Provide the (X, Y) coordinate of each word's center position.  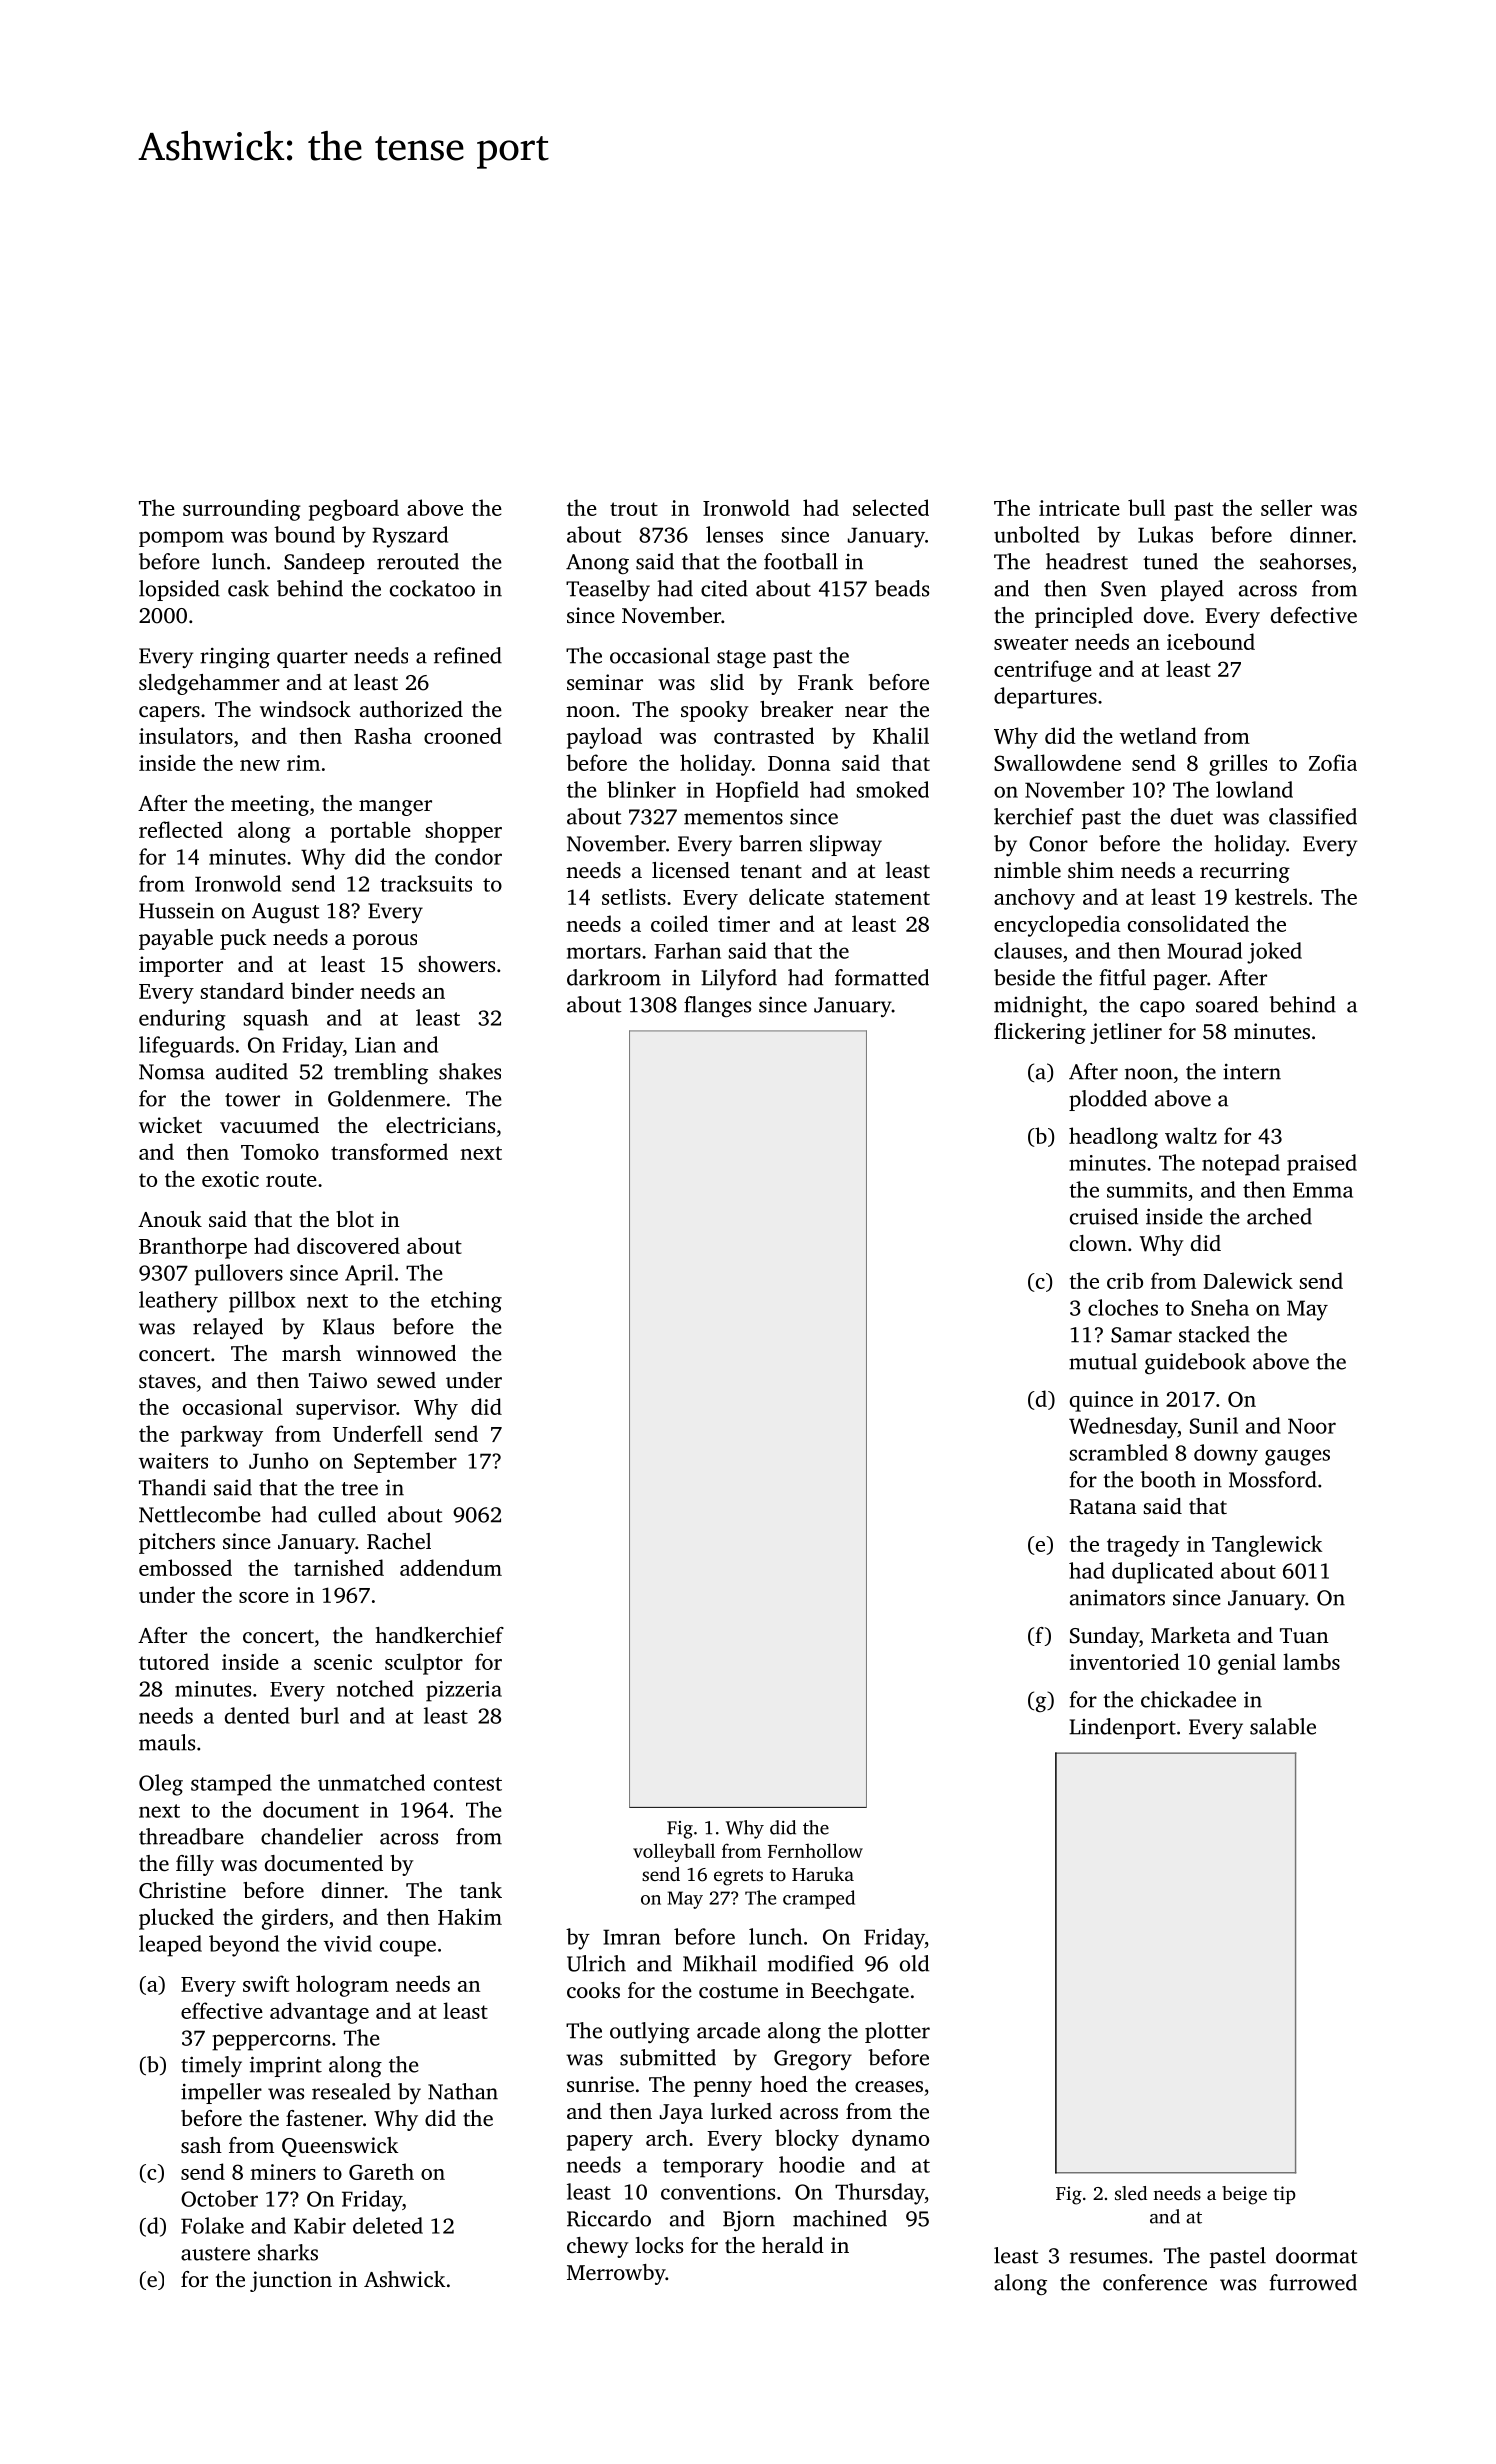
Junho (278, 1460)
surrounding (242, 510)
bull (1146, 507)
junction (291, 2281)
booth (1168, 1479)
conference (1155, 2282)
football (801, 561)
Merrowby (616, 2274)
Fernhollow (815, 1850)
